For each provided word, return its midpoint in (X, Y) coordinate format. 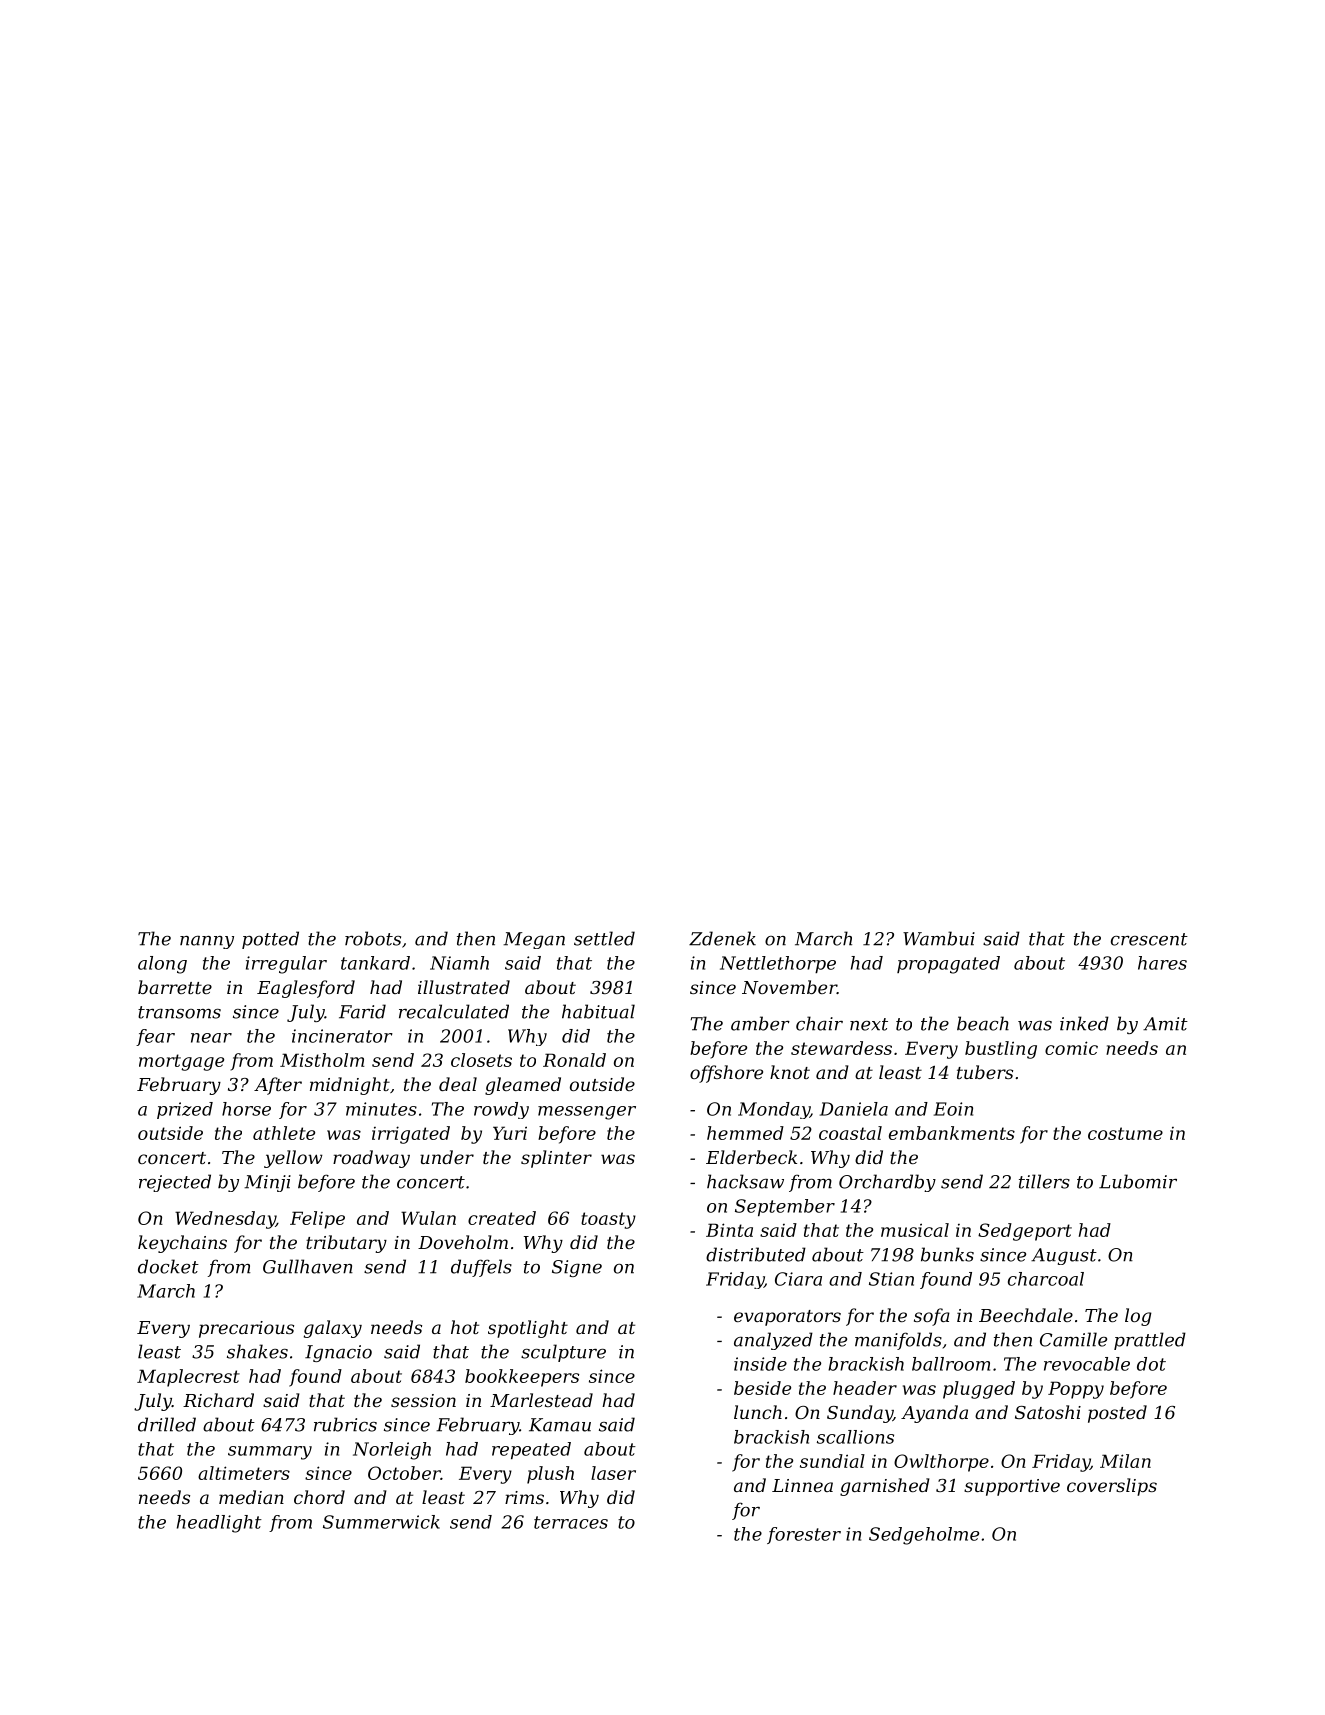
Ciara (798, 1279)
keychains (182, 1244)
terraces (571, 1522)
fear (155, 1037)
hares (1162, 963)
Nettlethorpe (778, 964)
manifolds (898, 1341)
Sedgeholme (924, 1536)
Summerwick (381, 1522)
